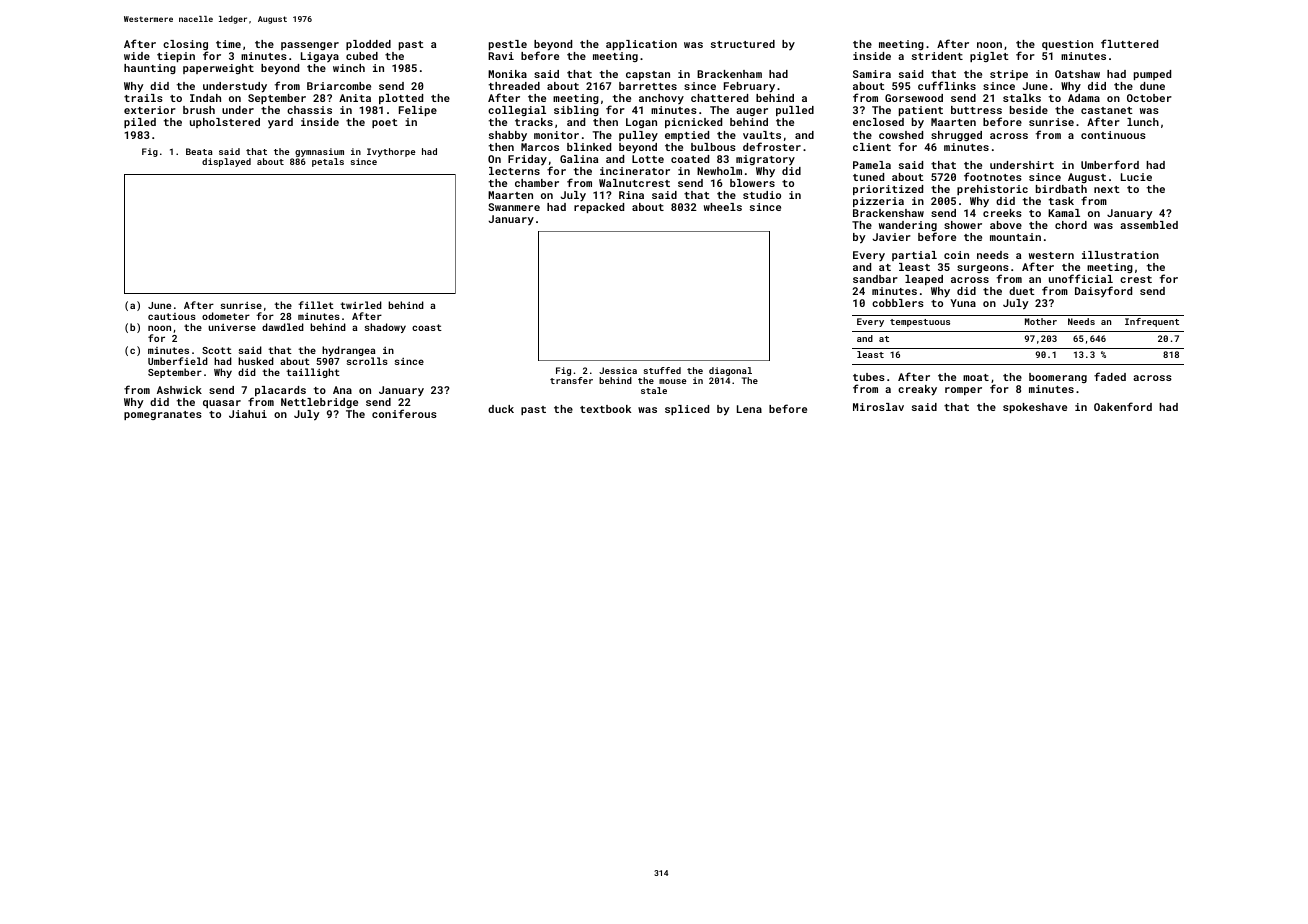 The image size is (1308, 924). What do you see at coordinates (228, 44) in the image?
I see `time` at bounding box center [228, 44].
